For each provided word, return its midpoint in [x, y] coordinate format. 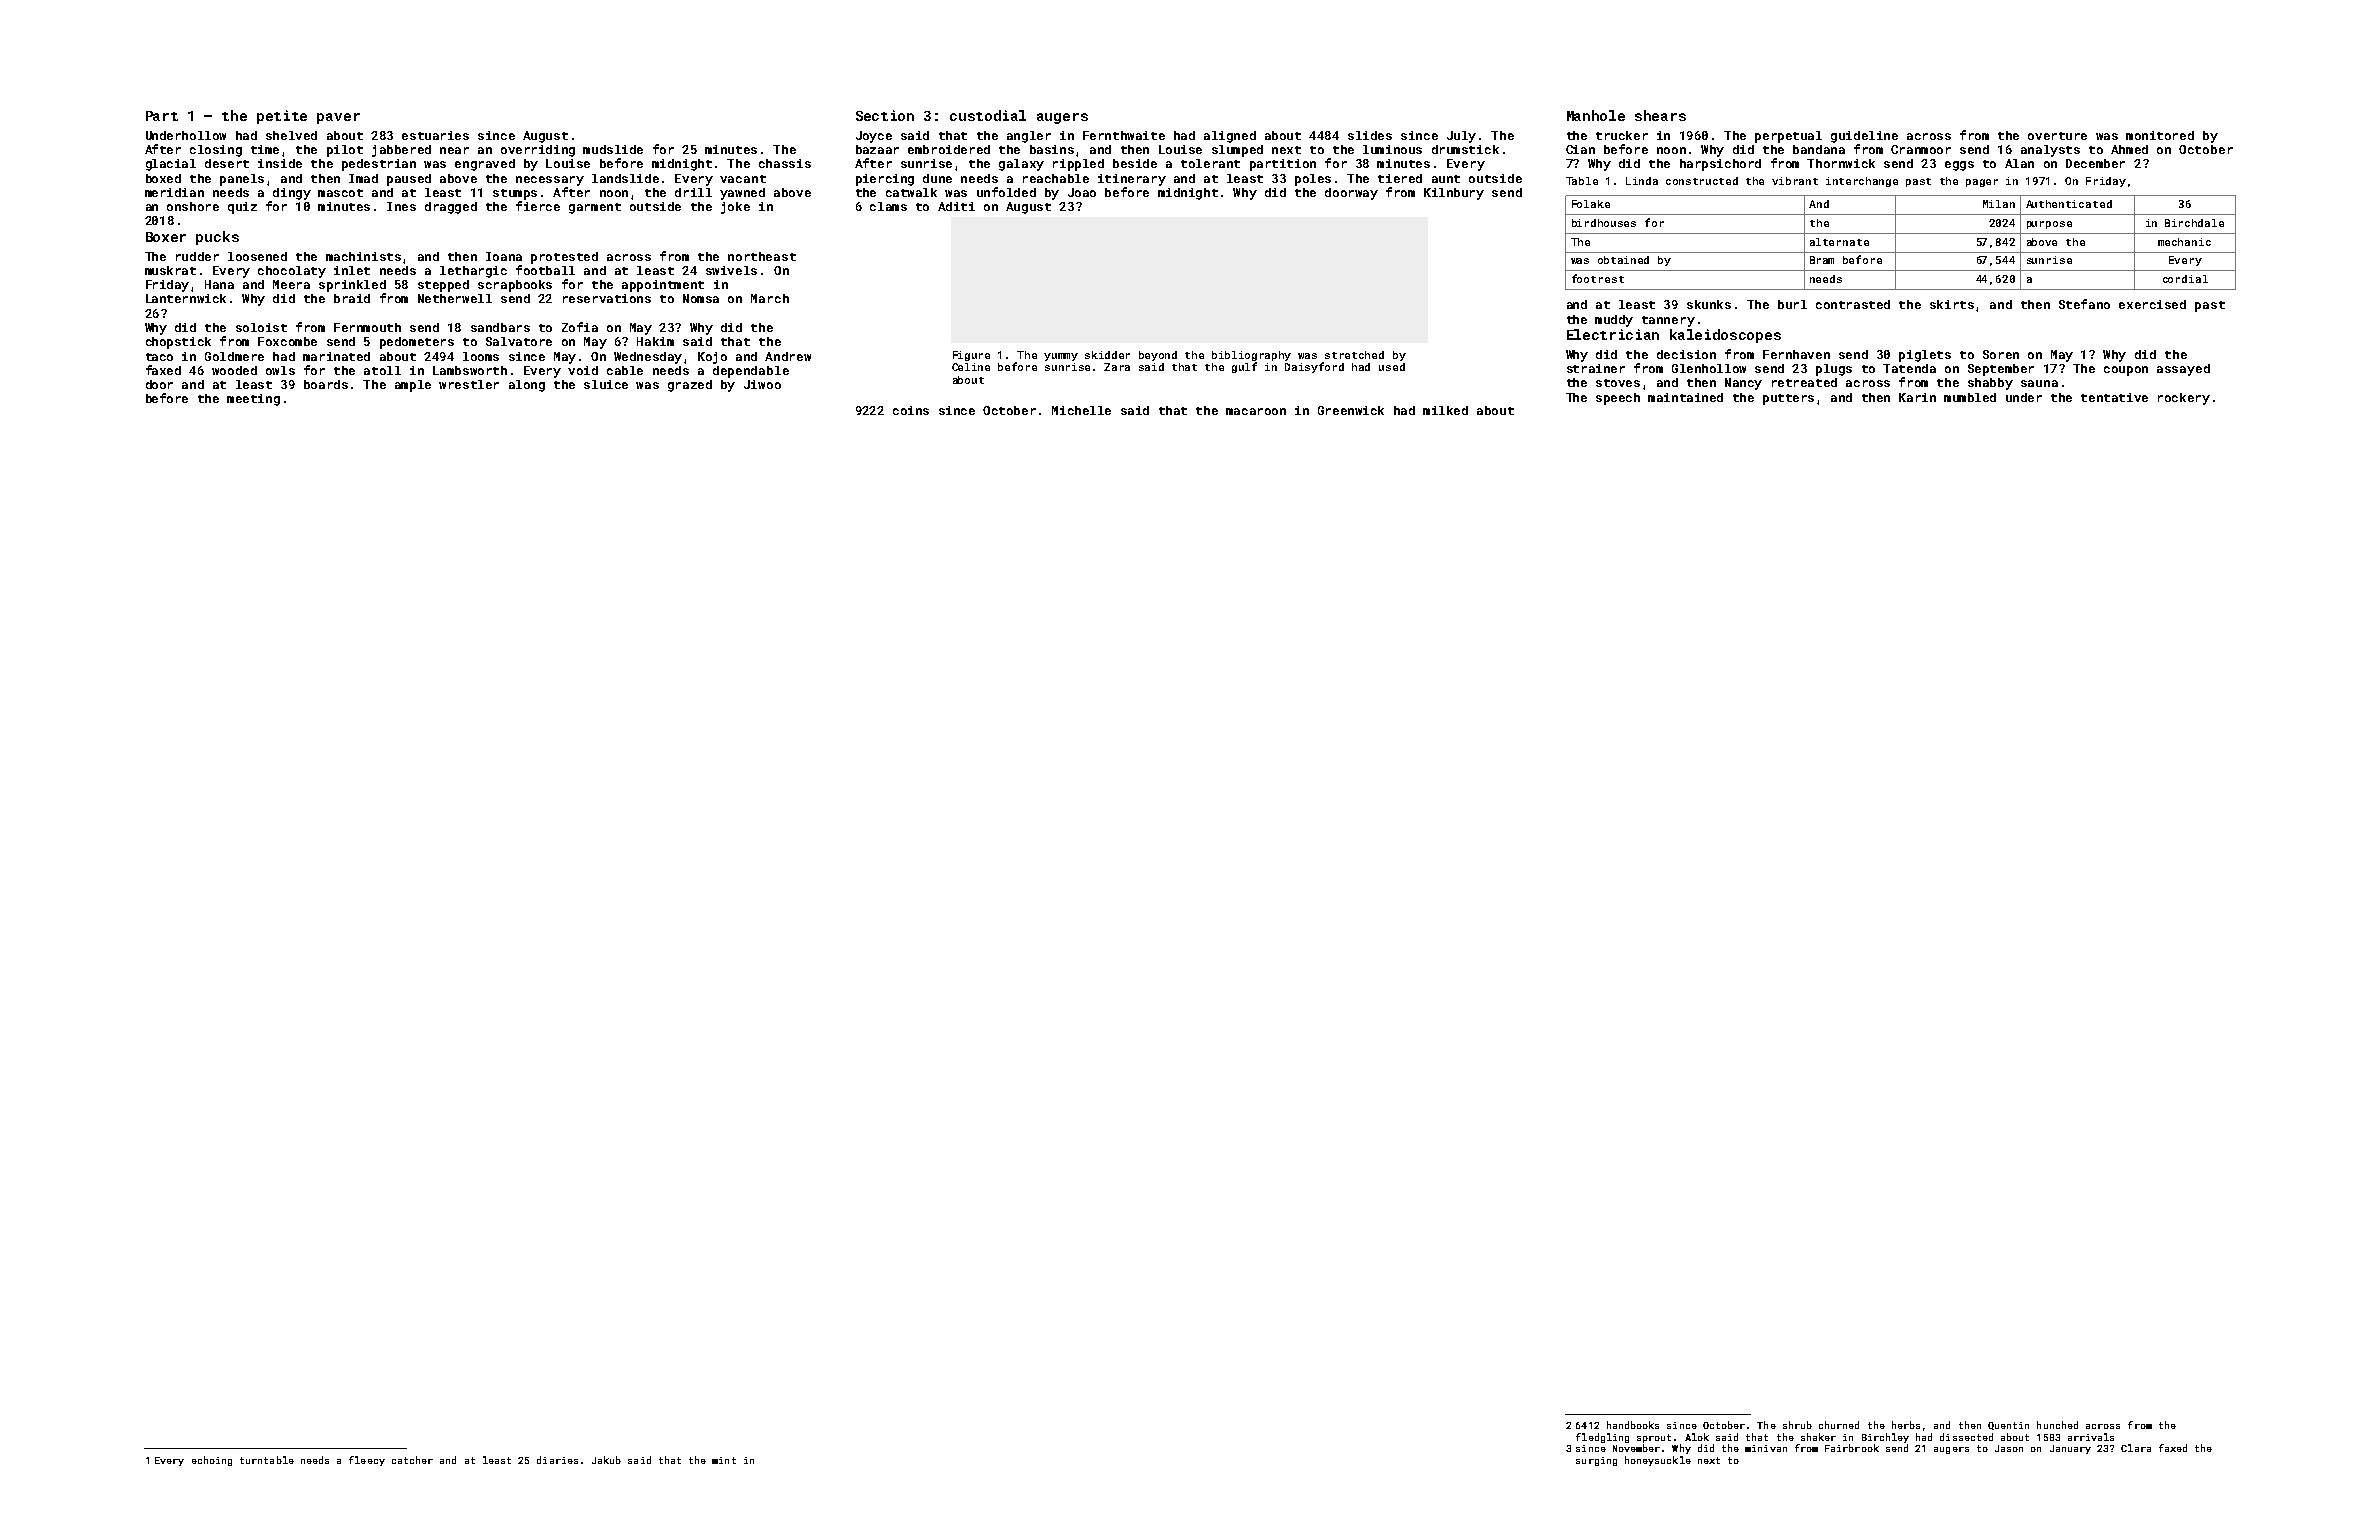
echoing [212, 1461]
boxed [163, 178]
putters [1788, 399]
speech [1618, 399]
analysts [2050, 151]
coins [911, 410]
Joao [1082, 192]
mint [724, 1460]
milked [1445, 410]
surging [1596, 1461]
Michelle [1081, 410]
